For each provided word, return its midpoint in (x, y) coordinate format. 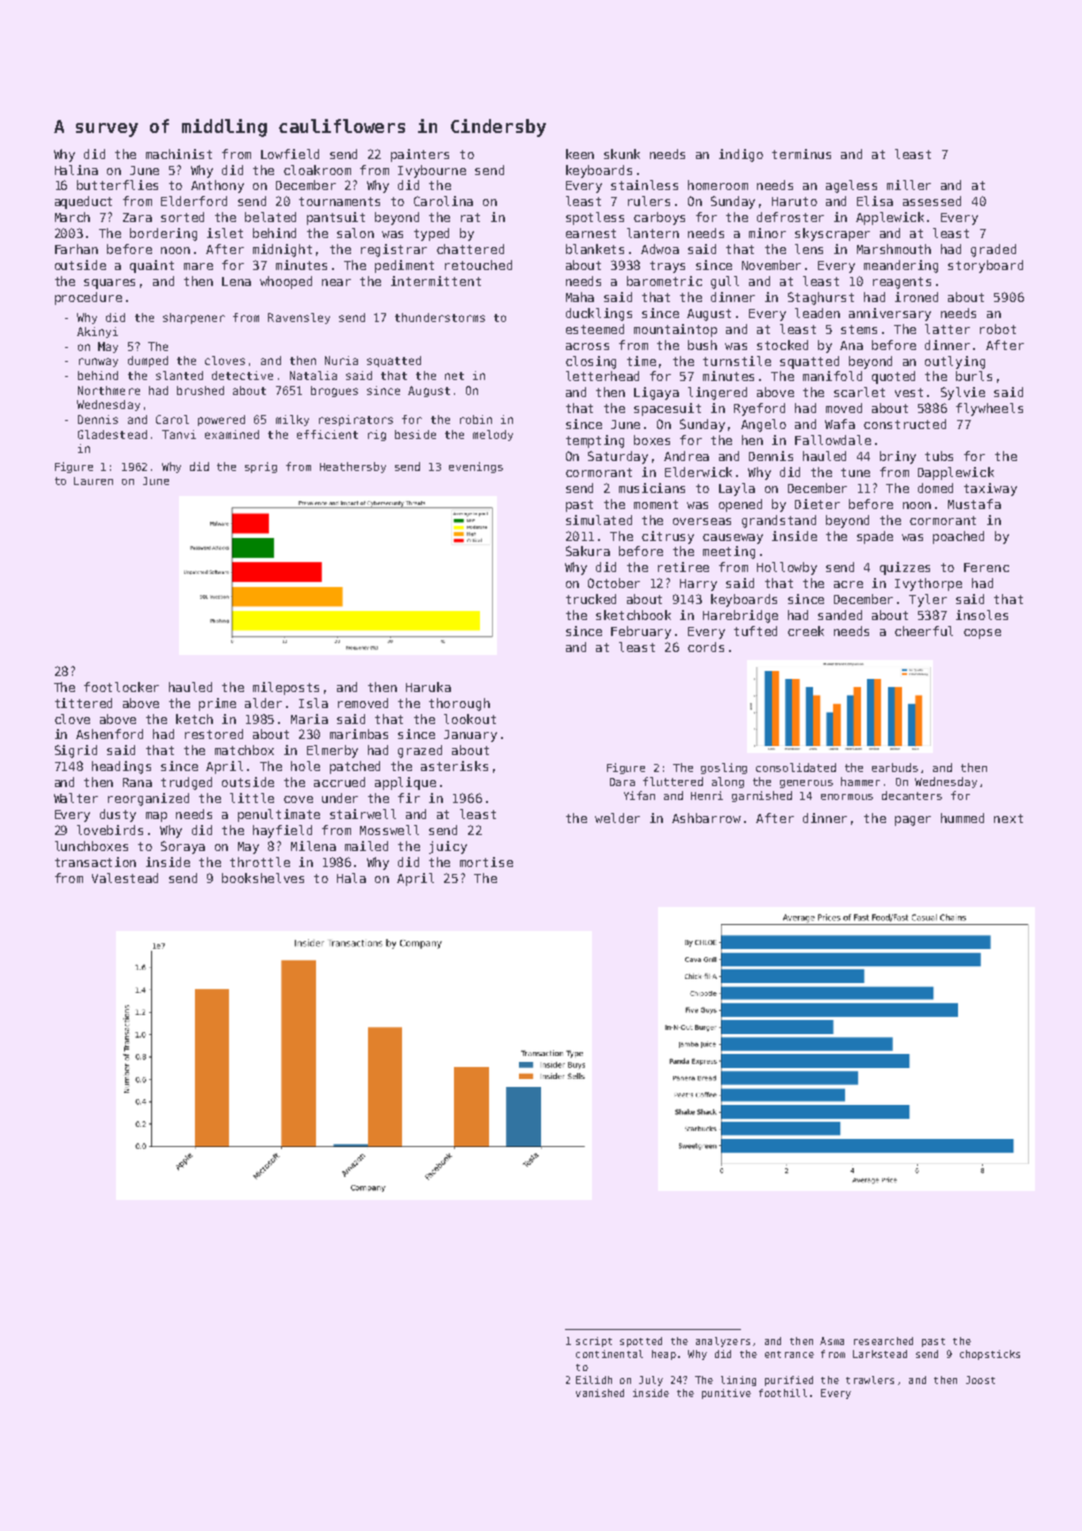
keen (580, 154)
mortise (486, 862)
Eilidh (594, 1380)
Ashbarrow (706, 818)
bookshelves (263, 878)
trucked (591, 599)
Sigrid (76, 751)
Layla (737, 489)
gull (725, 282)
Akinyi (97, 332)
